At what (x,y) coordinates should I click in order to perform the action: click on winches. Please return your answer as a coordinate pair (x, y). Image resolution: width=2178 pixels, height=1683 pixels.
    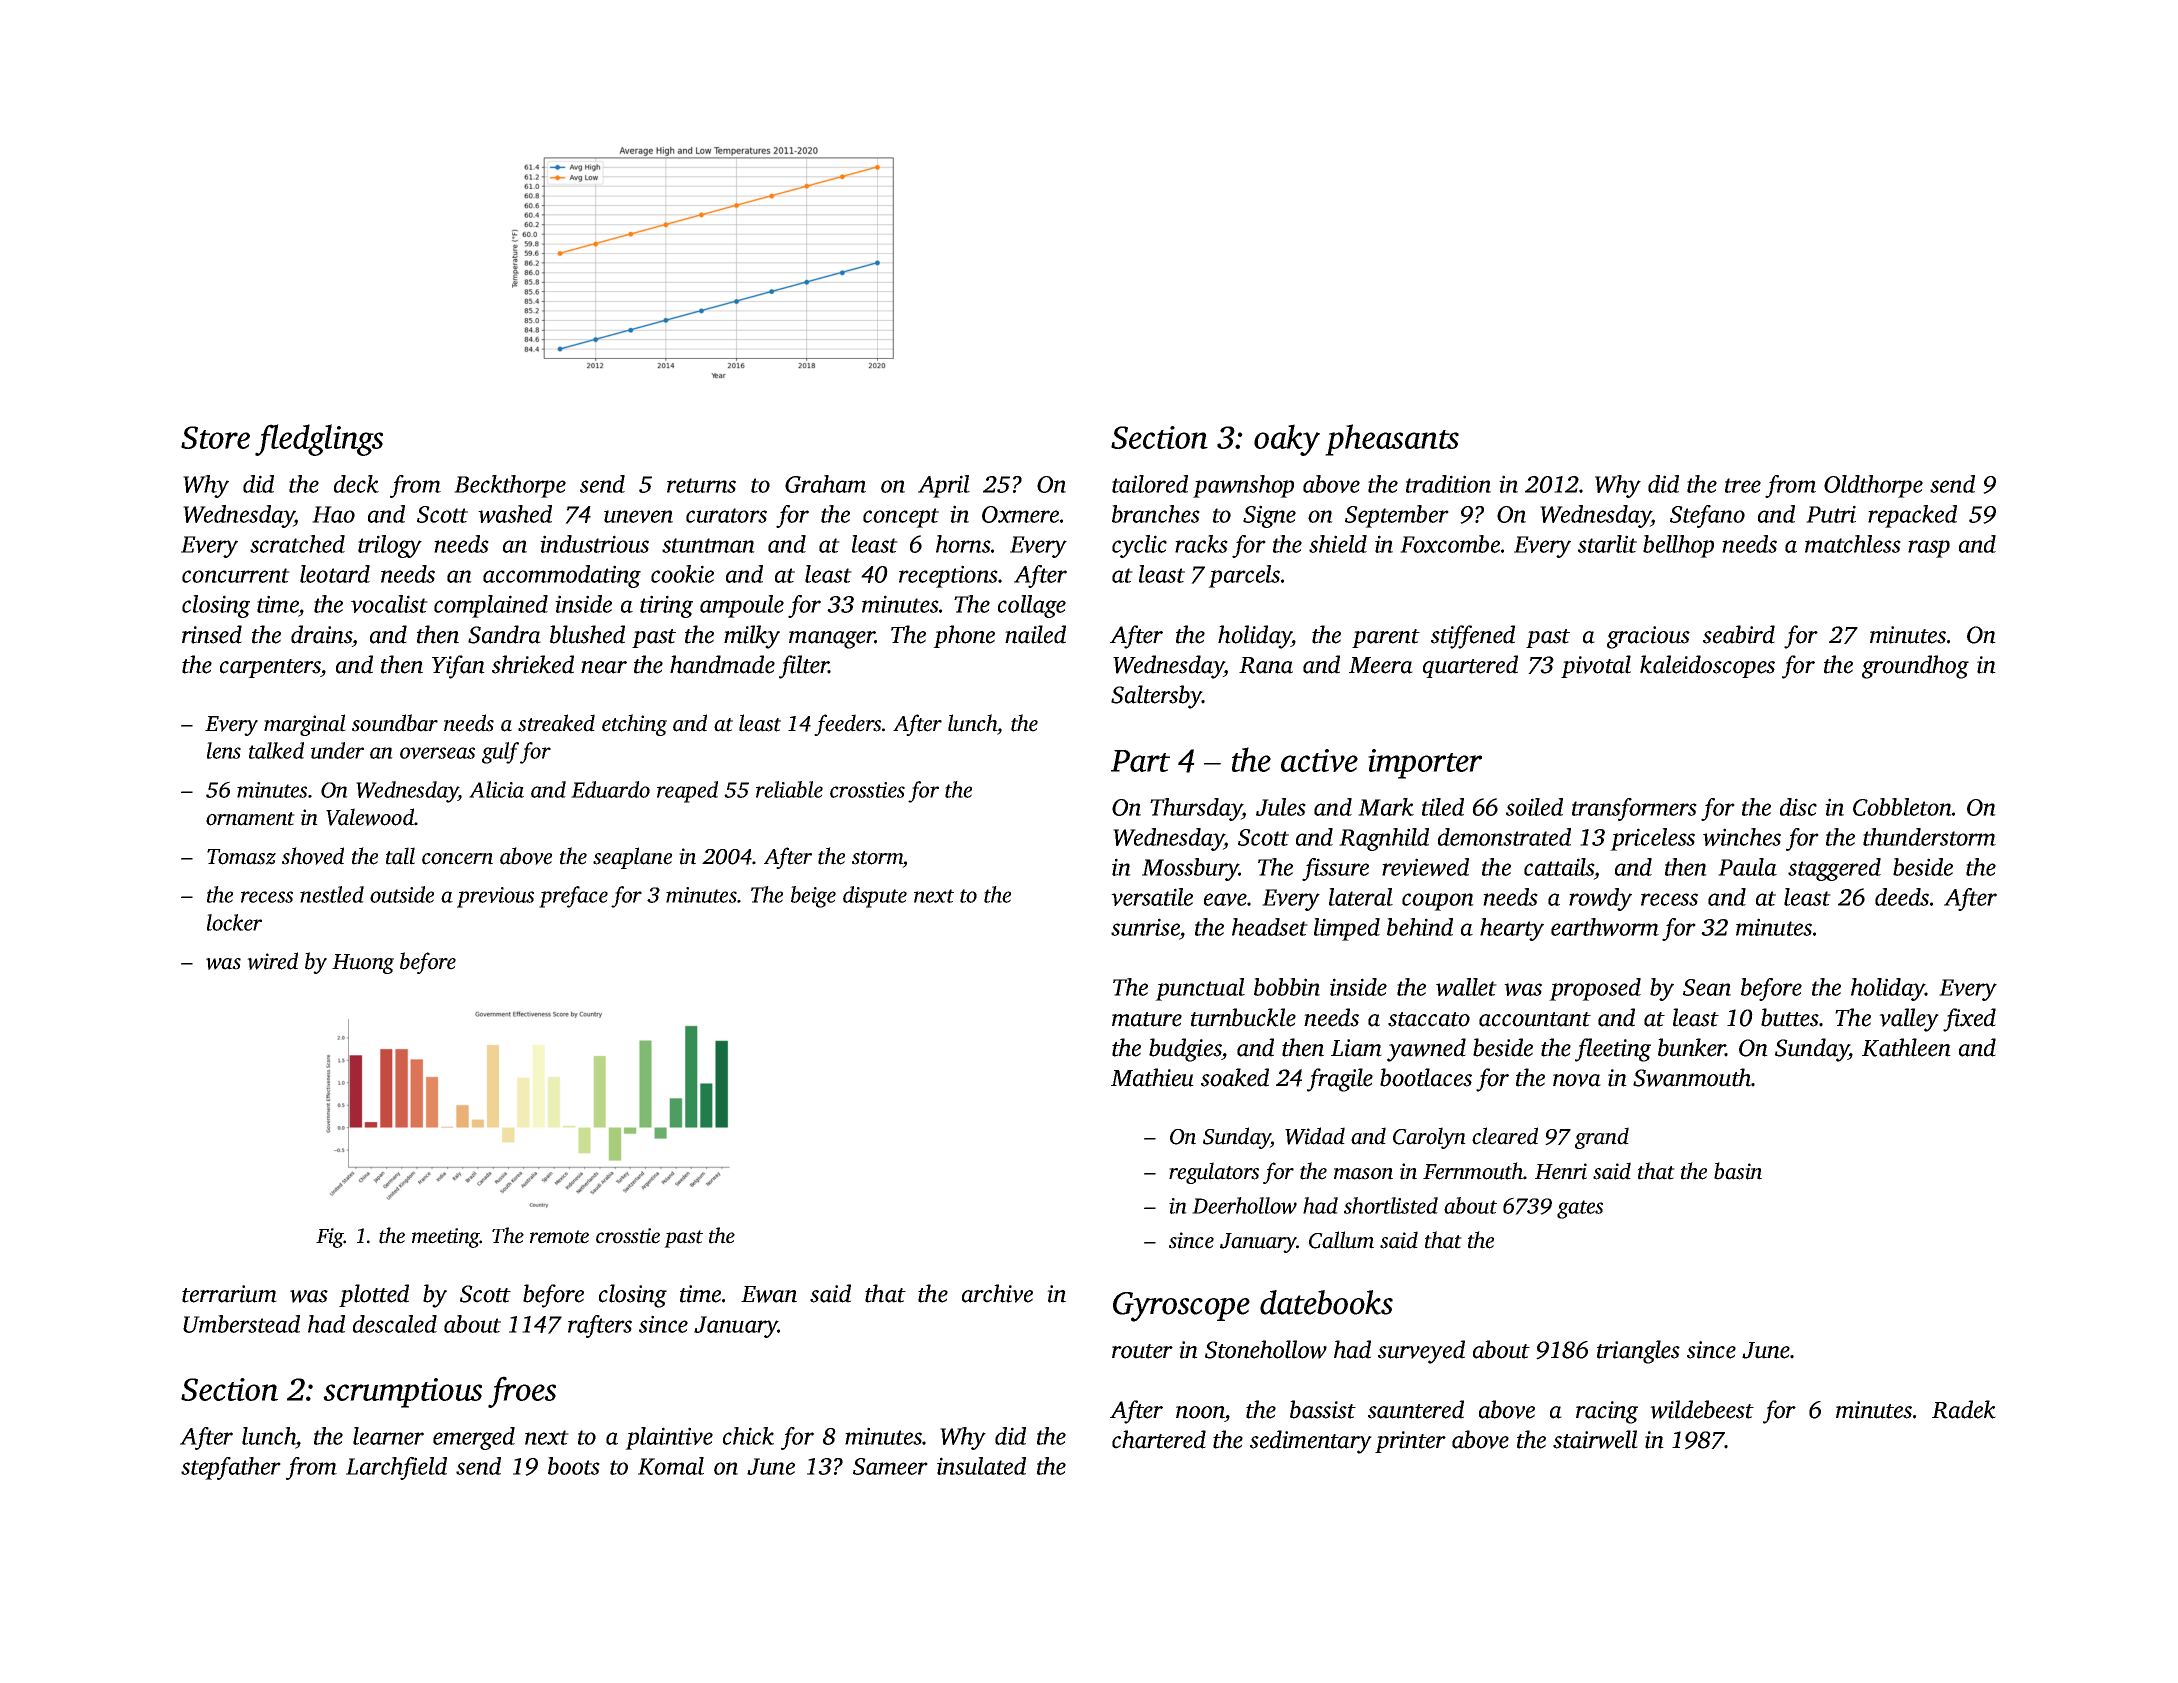
    Looking at the image, I should click on (1742, 837).
